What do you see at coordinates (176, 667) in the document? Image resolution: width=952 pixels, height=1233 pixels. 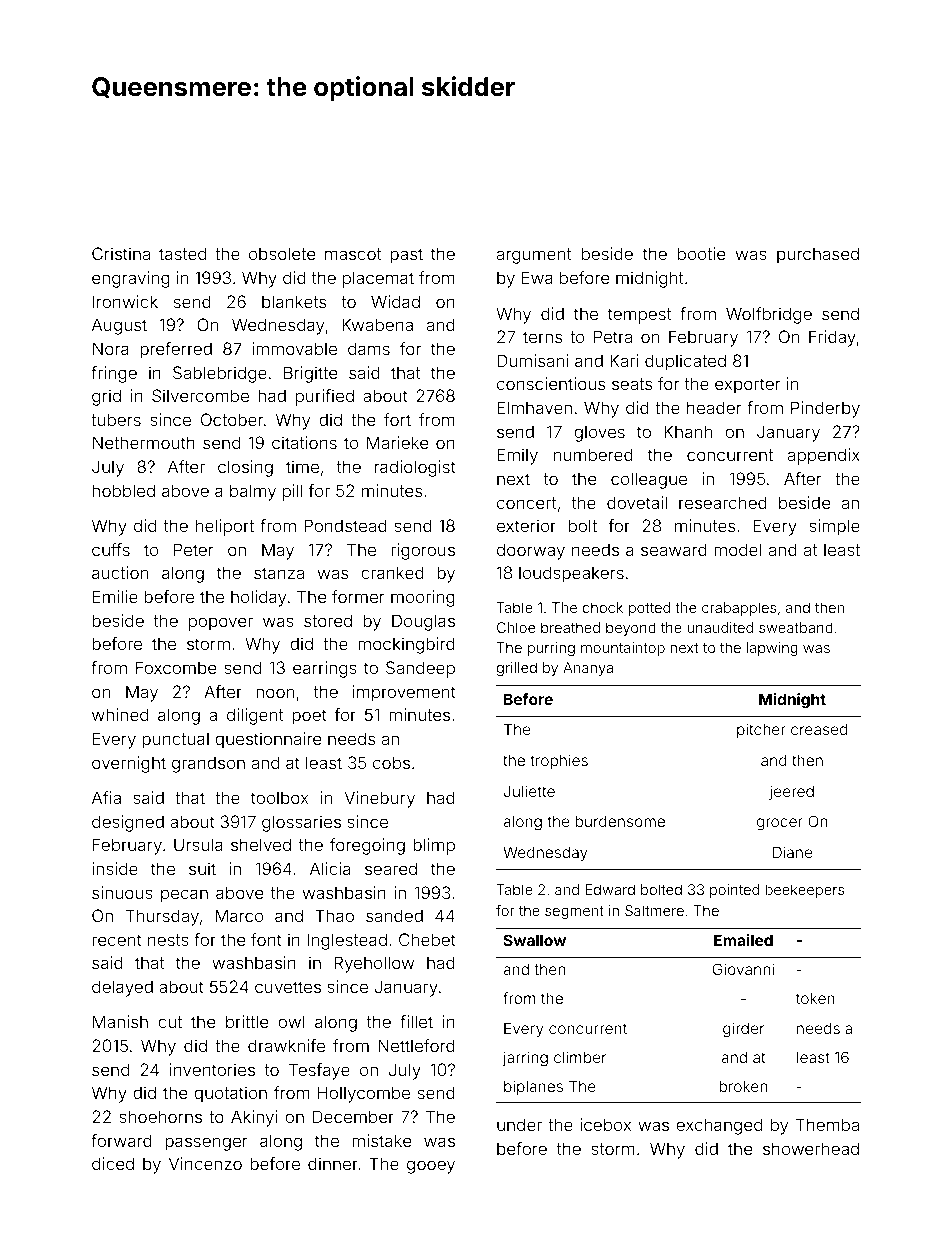 I see `Foxcombe` at bounding box center [176, 667].
